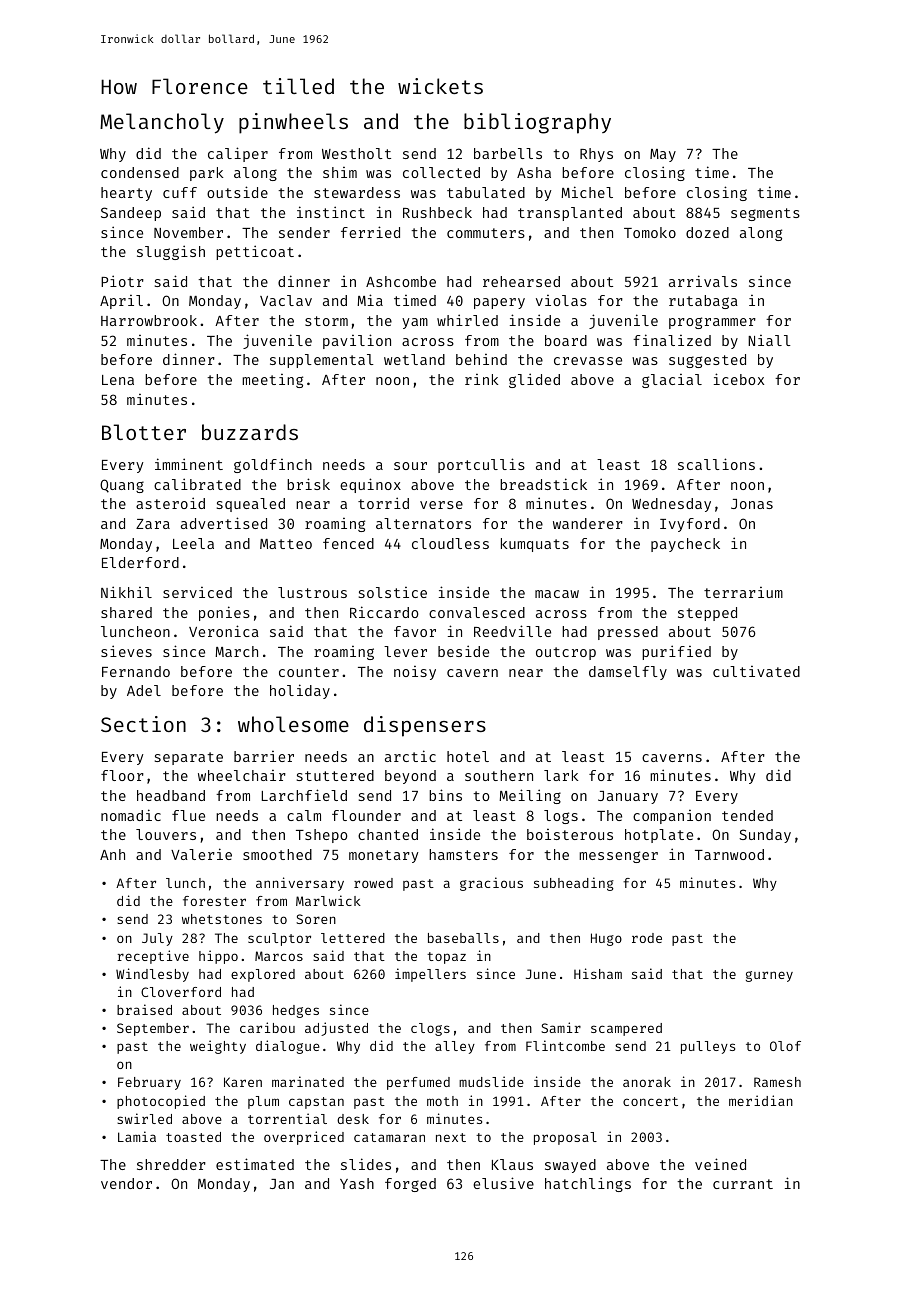  I want to click on shredder, so click(171, 1164).
